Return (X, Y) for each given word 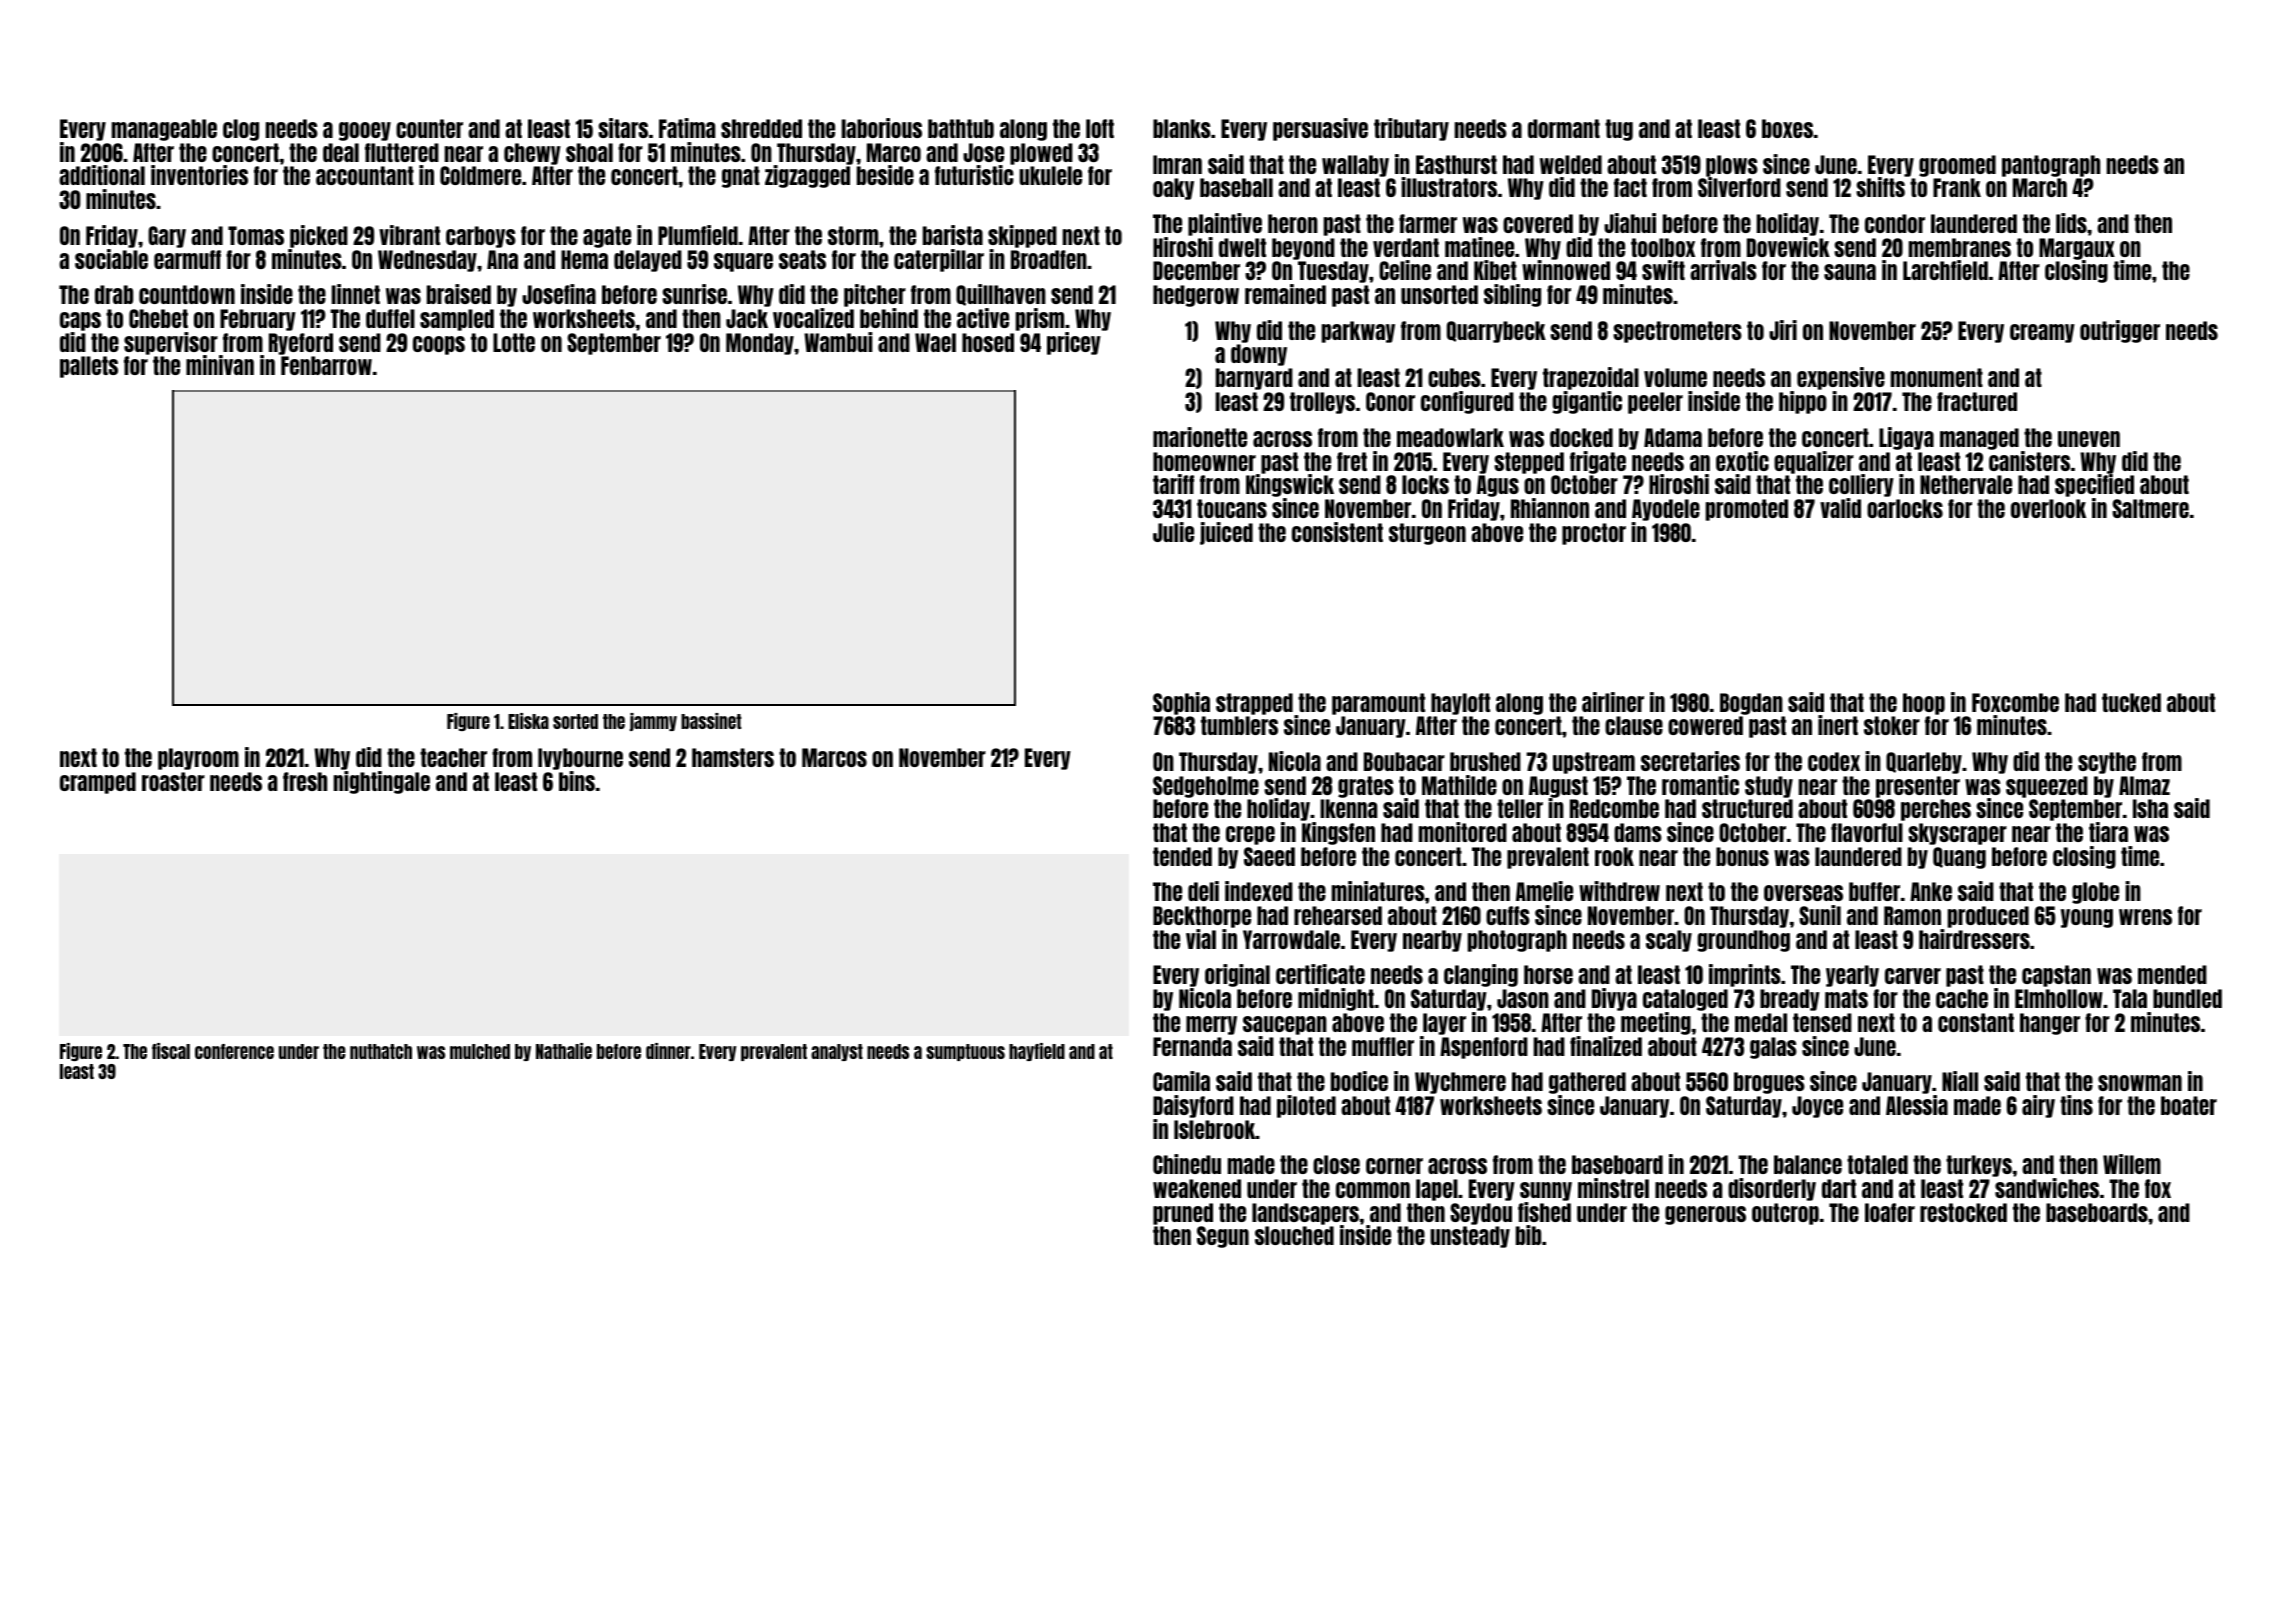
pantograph (2051, 166)
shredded (761, 128)
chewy (532, 154)
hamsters (733, 757)
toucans (1232, 508)
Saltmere (2150, 508)
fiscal (171, 1051)
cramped (98, 783)
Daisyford (1193, 1106)
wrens (2145, 917)
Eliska (528, 721)
